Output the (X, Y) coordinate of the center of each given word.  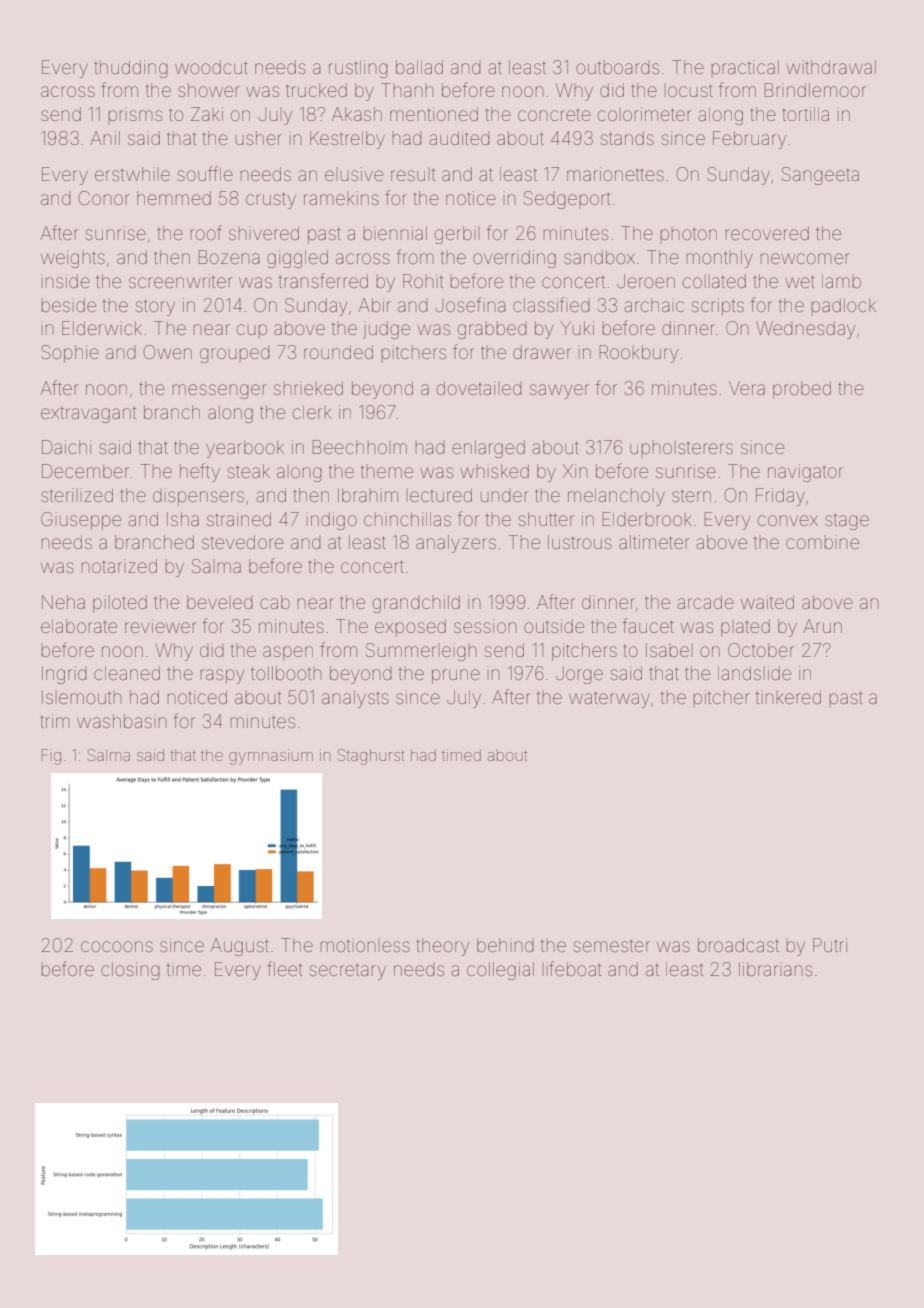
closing (130, 971)
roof (206, 232)
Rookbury (638, 354)
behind (505, 945)
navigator (805, 473)
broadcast (738, 945)
